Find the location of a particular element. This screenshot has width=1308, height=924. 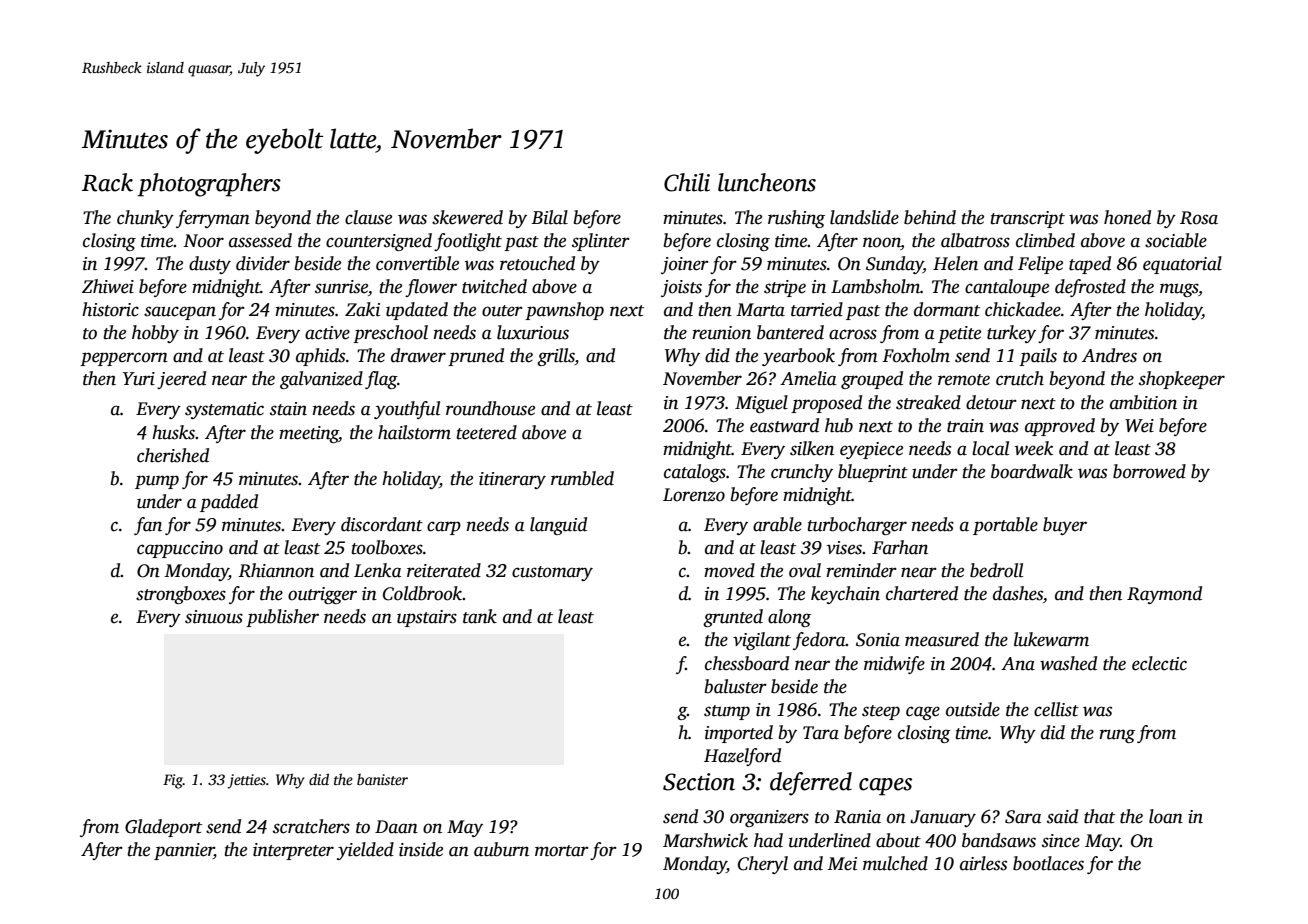

toolboxes is located at coordinates (387, 547).
